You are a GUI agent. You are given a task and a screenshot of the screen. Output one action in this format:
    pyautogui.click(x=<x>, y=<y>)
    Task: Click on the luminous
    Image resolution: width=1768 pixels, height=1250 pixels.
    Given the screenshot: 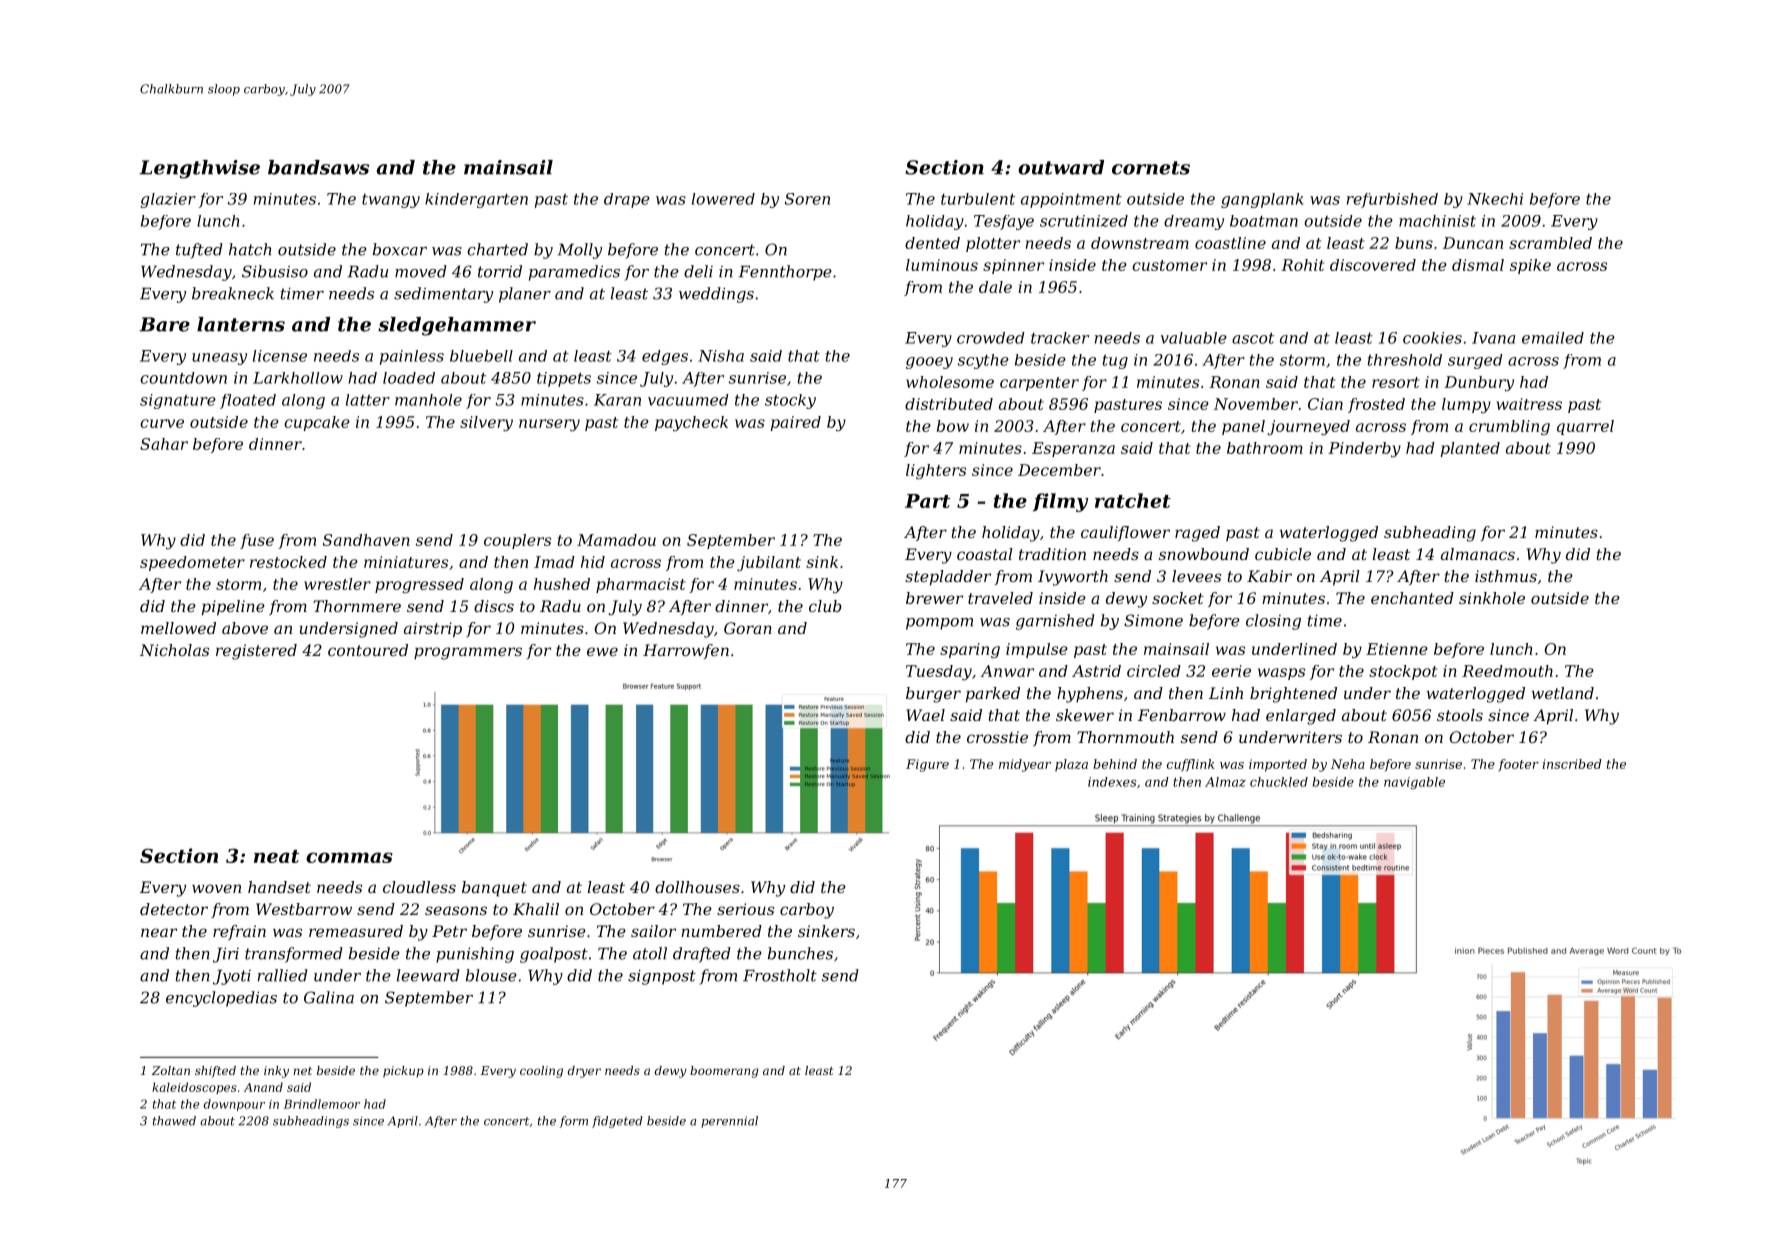 What is the action you would take?
    pyautogui.click(x=942, y=265)
